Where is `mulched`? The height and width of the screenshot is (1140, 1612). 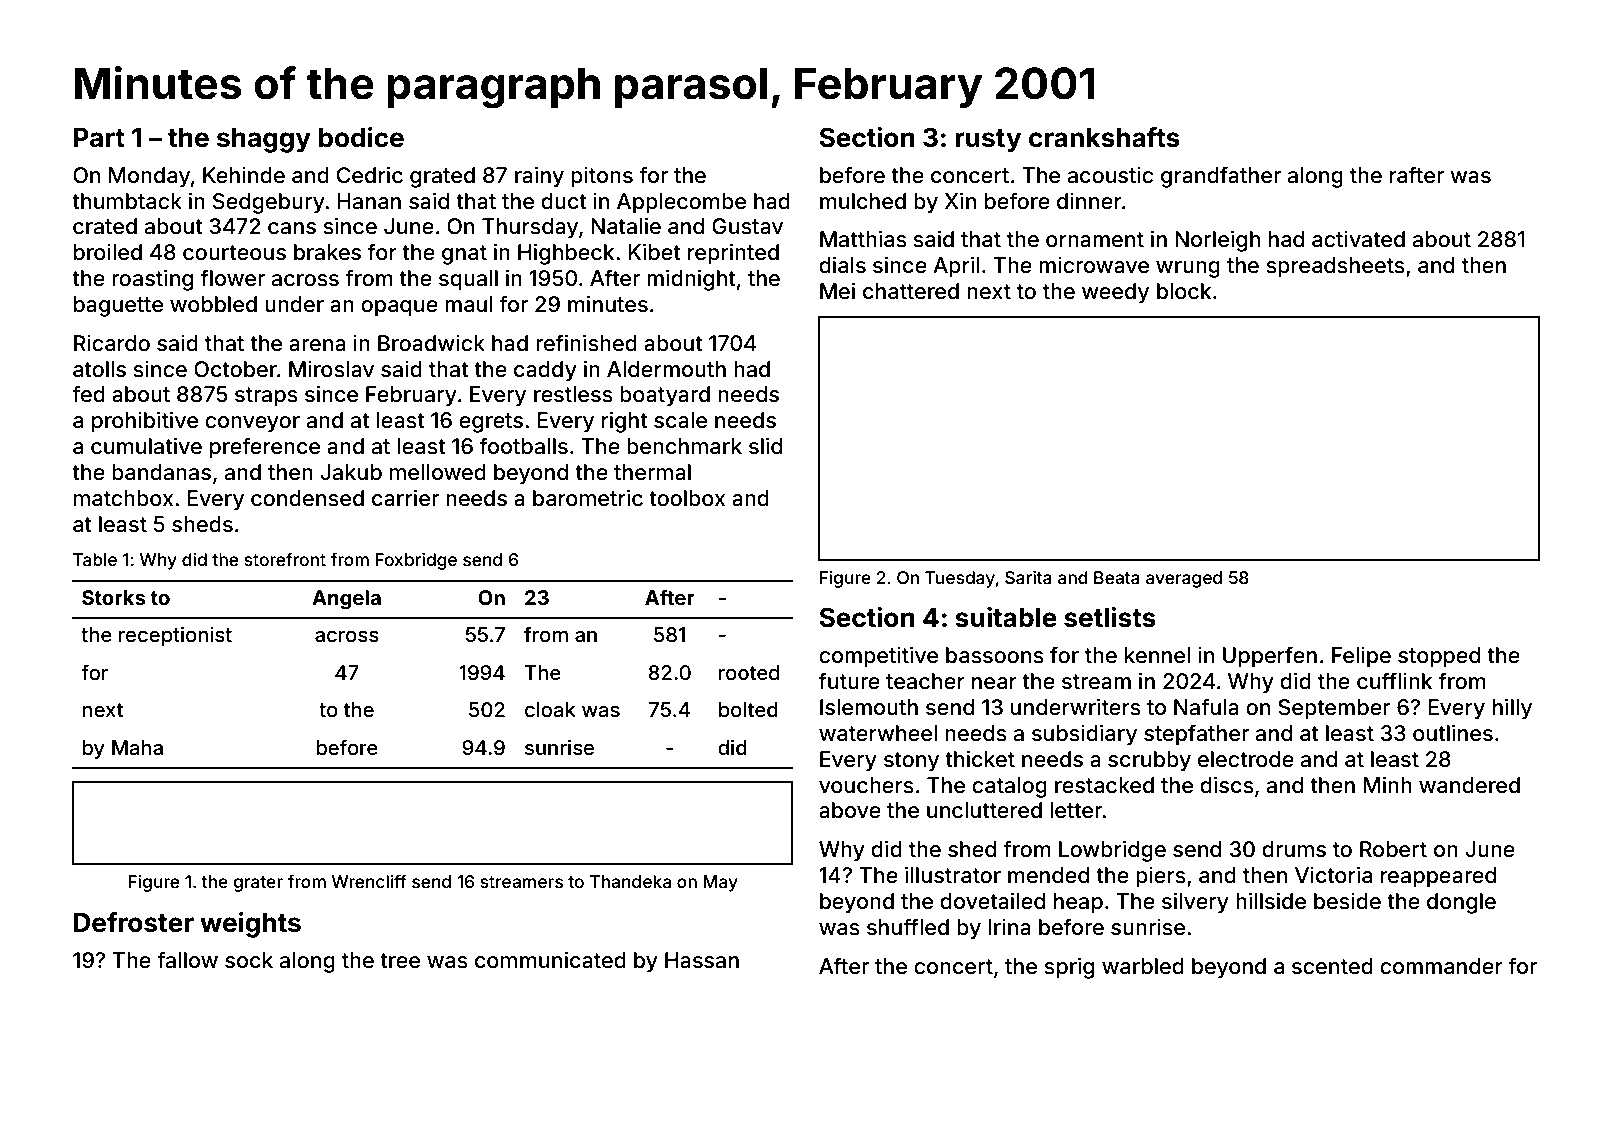 mulched is located at coordinates (863, 201).
